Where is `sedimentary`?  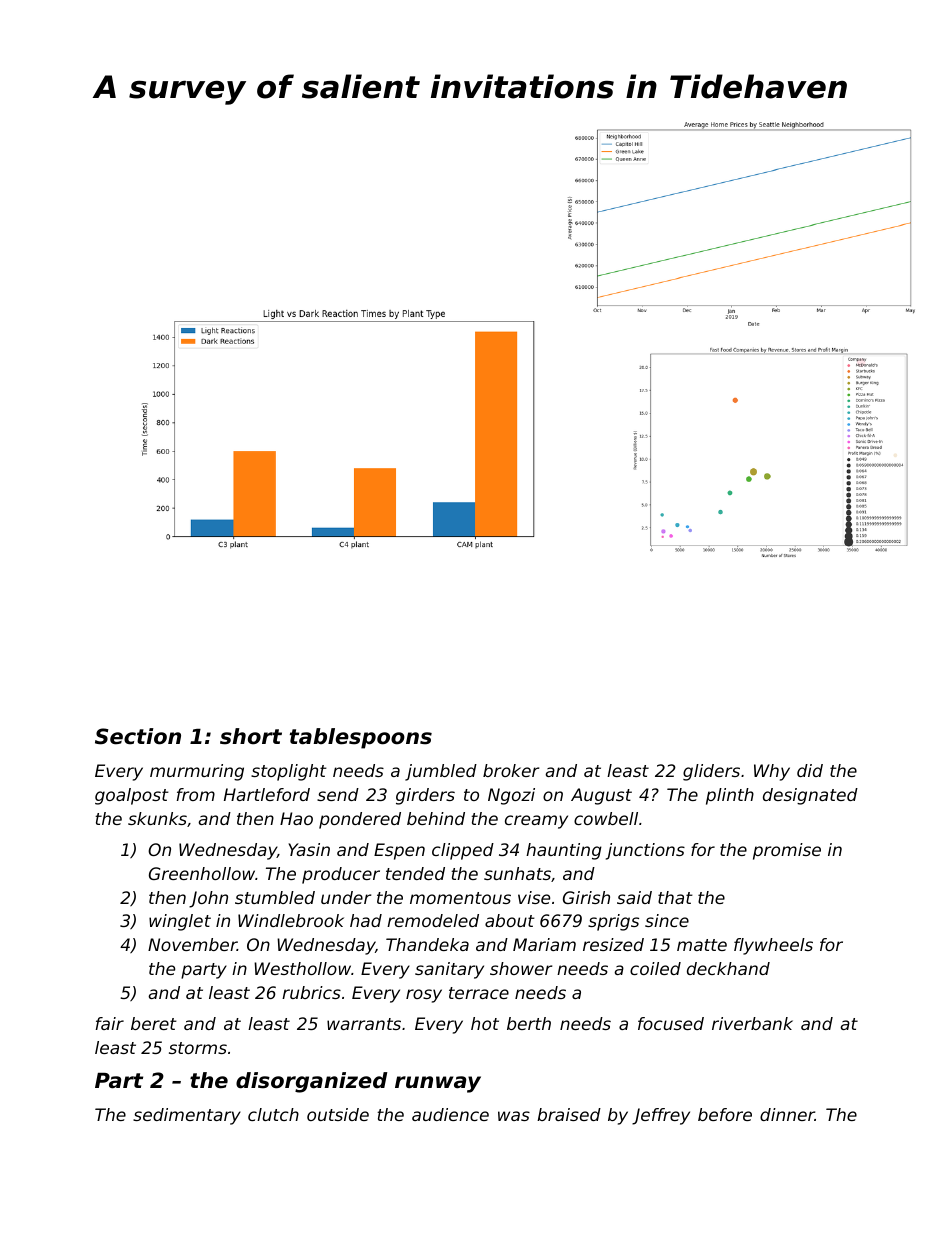 sedimentary is located at coordinates (187, 1116).
